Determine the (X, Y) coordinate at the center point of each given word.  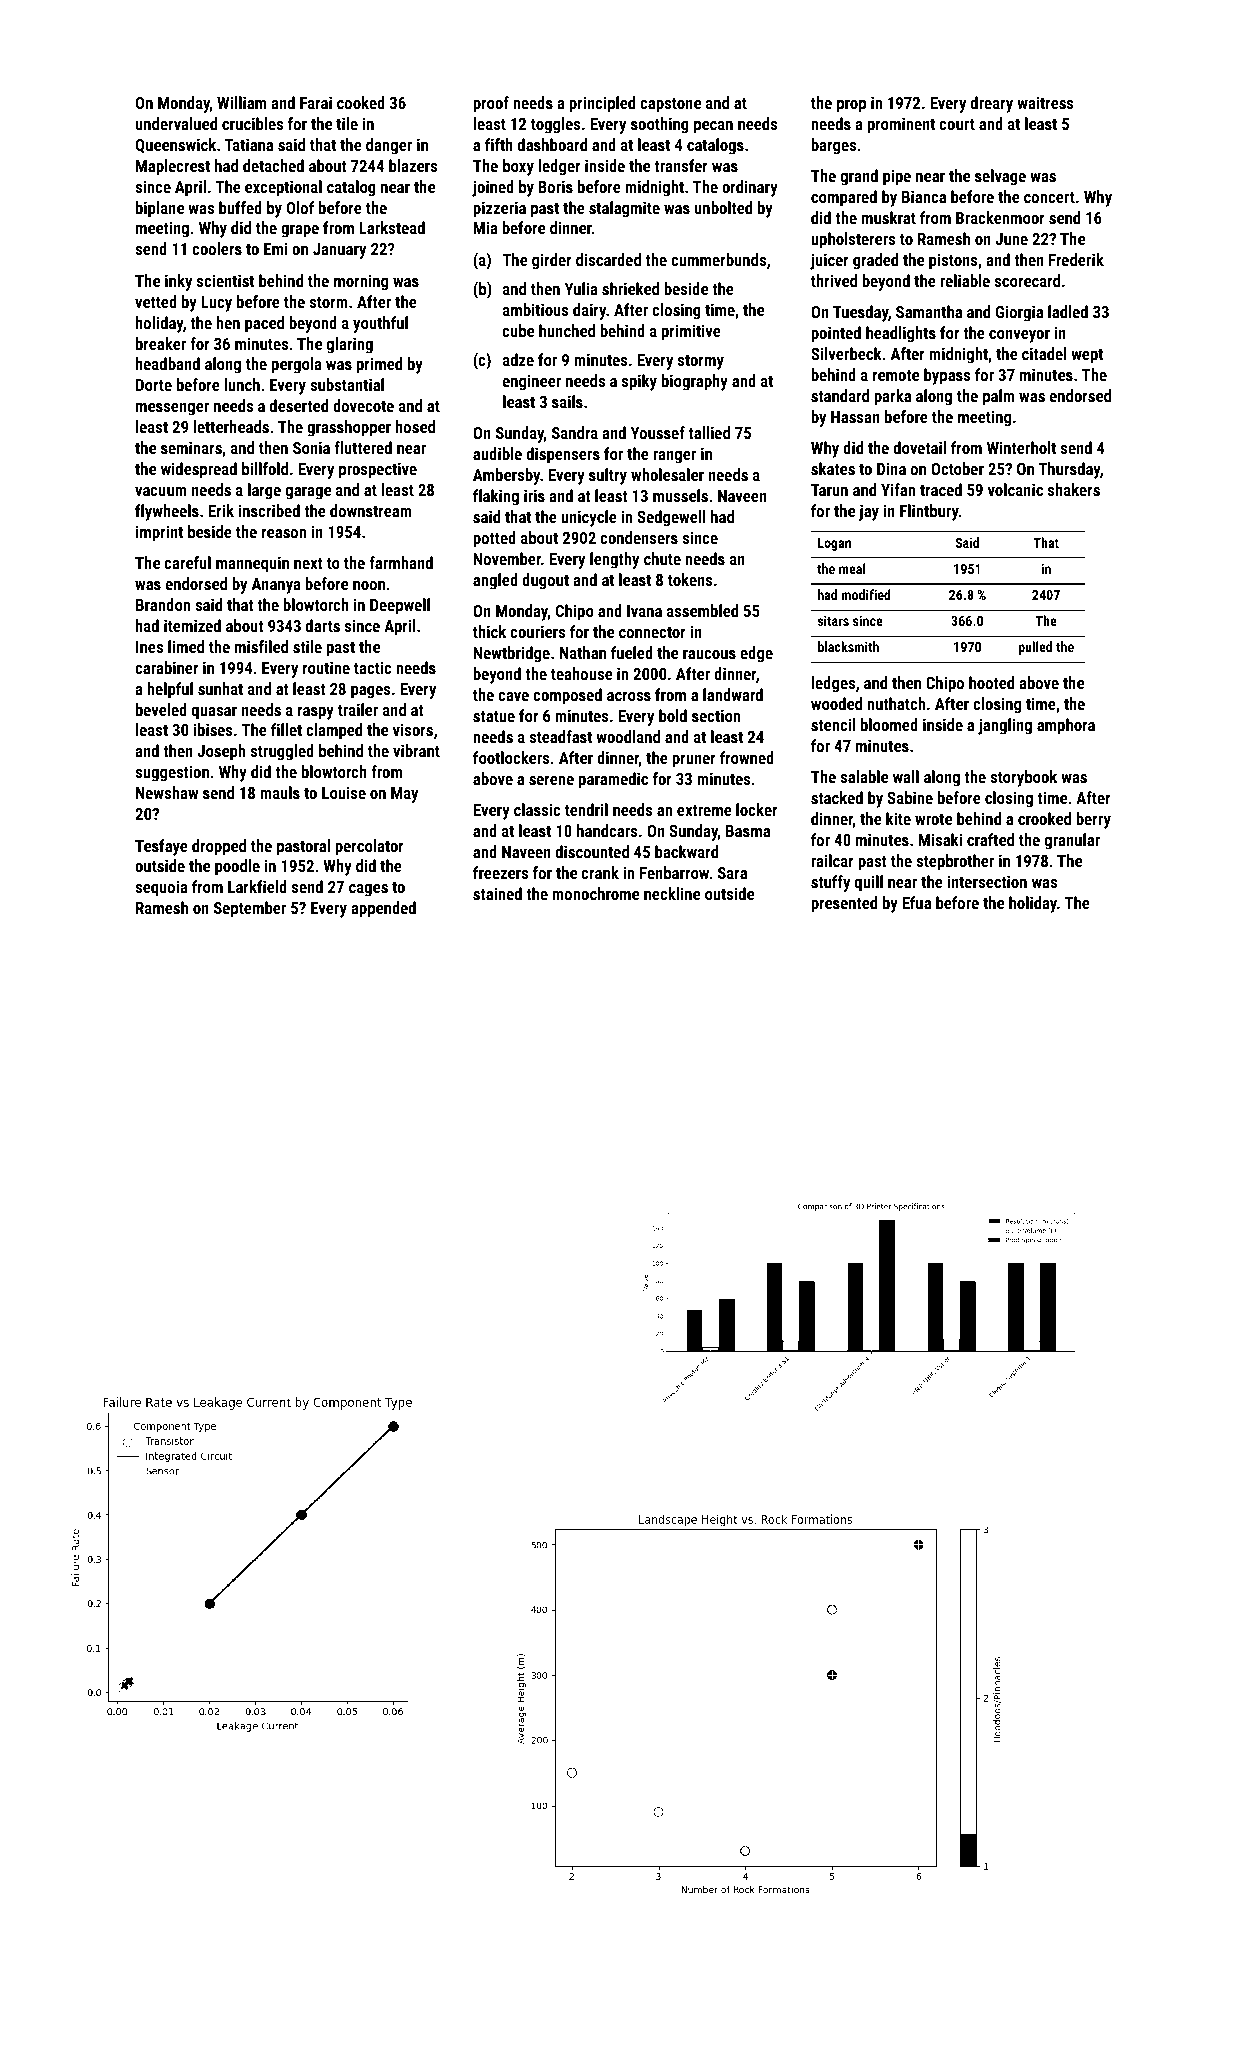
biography (695, 382)
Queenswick (175, 145)
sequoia (161, 888)
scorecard (1027, 280)
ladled (1068, 311)
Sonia (311, 447)
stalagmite (624, 209)
